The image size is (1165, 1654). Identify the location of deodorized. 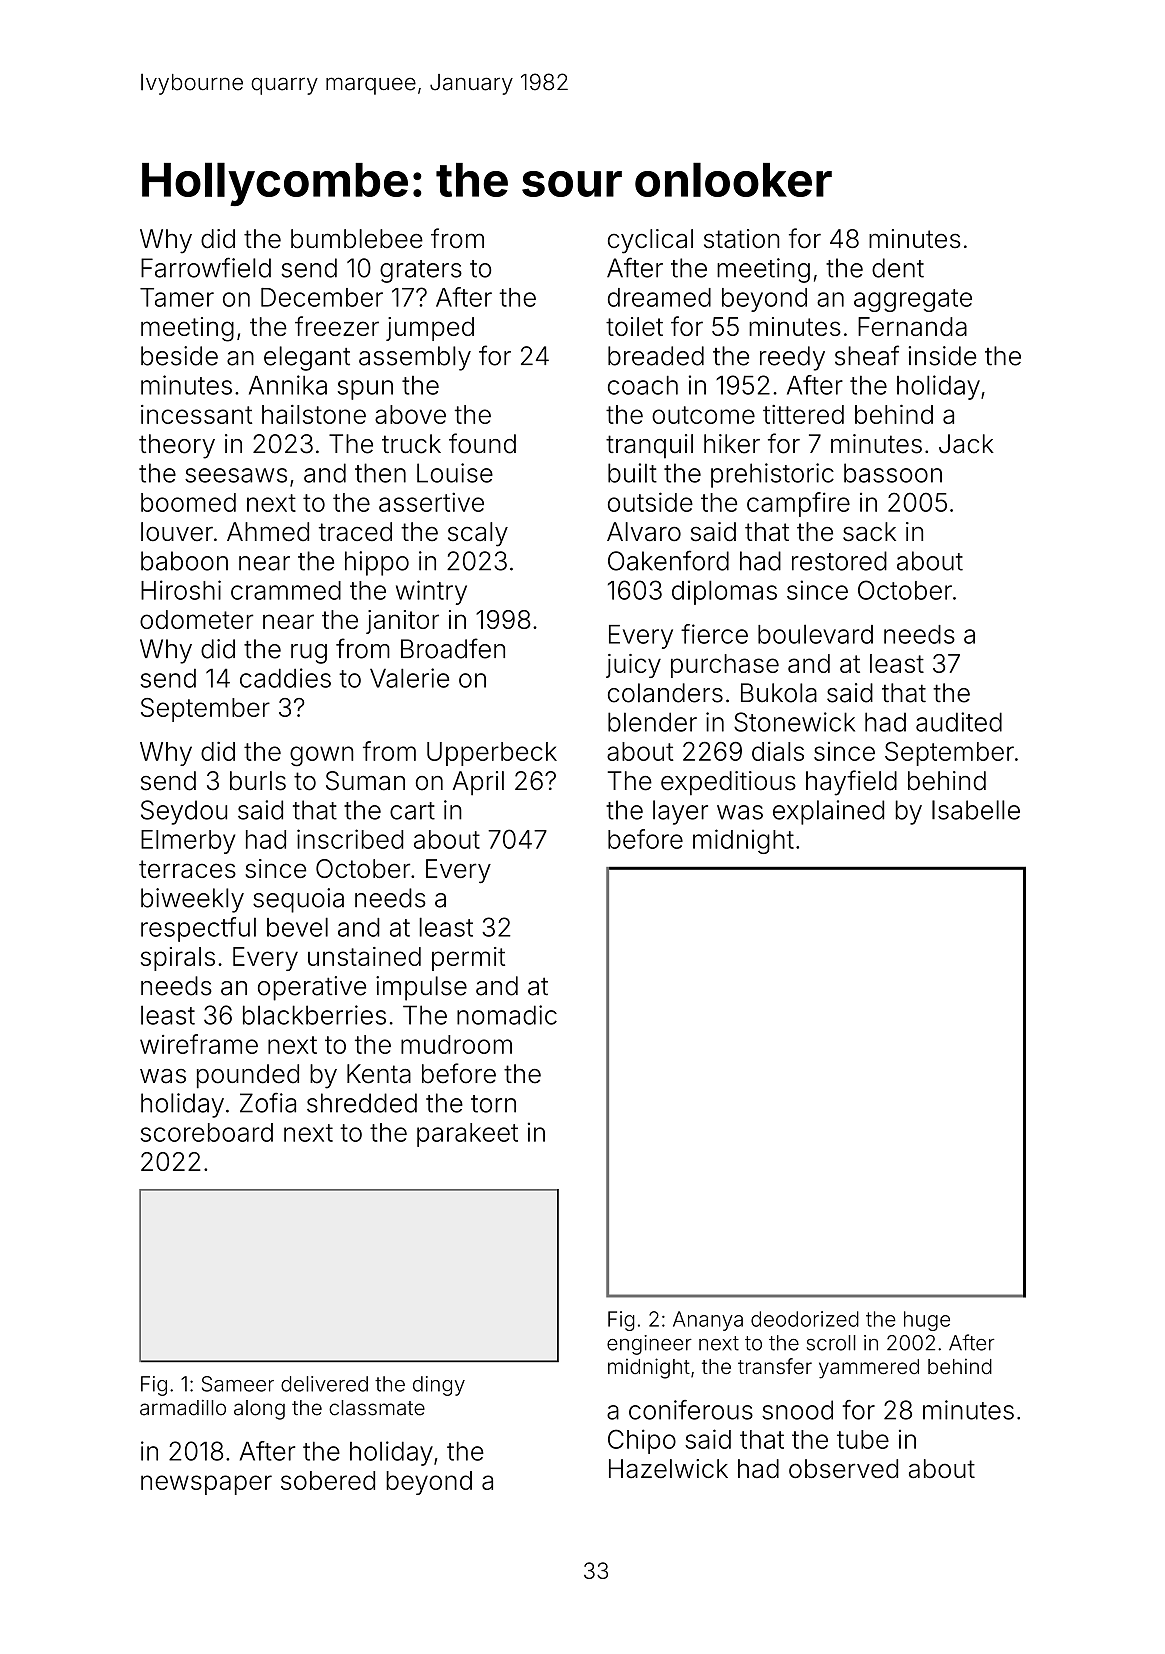
(805, 1319).
